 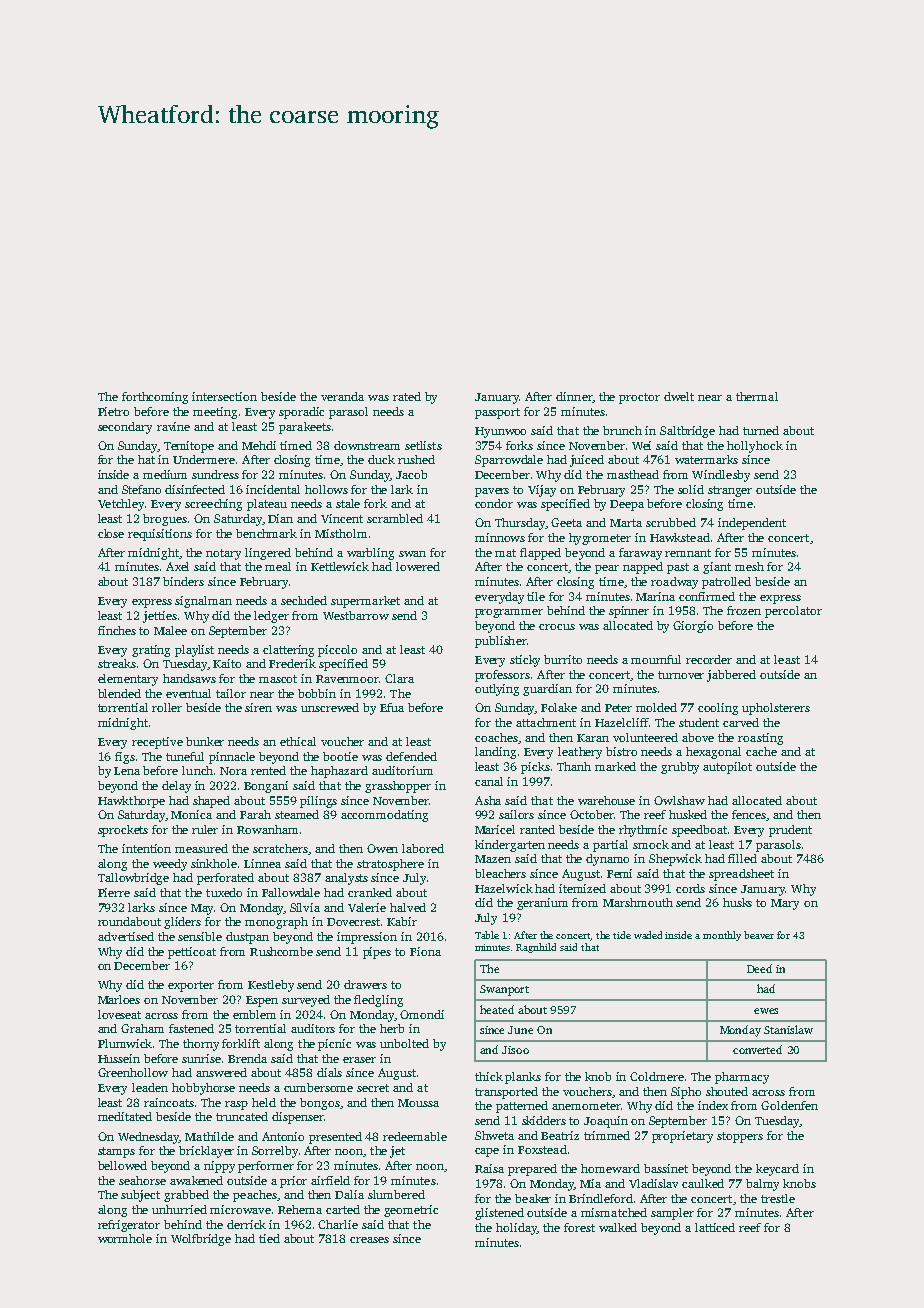 I want to click on pinnacle, so click(x=232, y=758).
